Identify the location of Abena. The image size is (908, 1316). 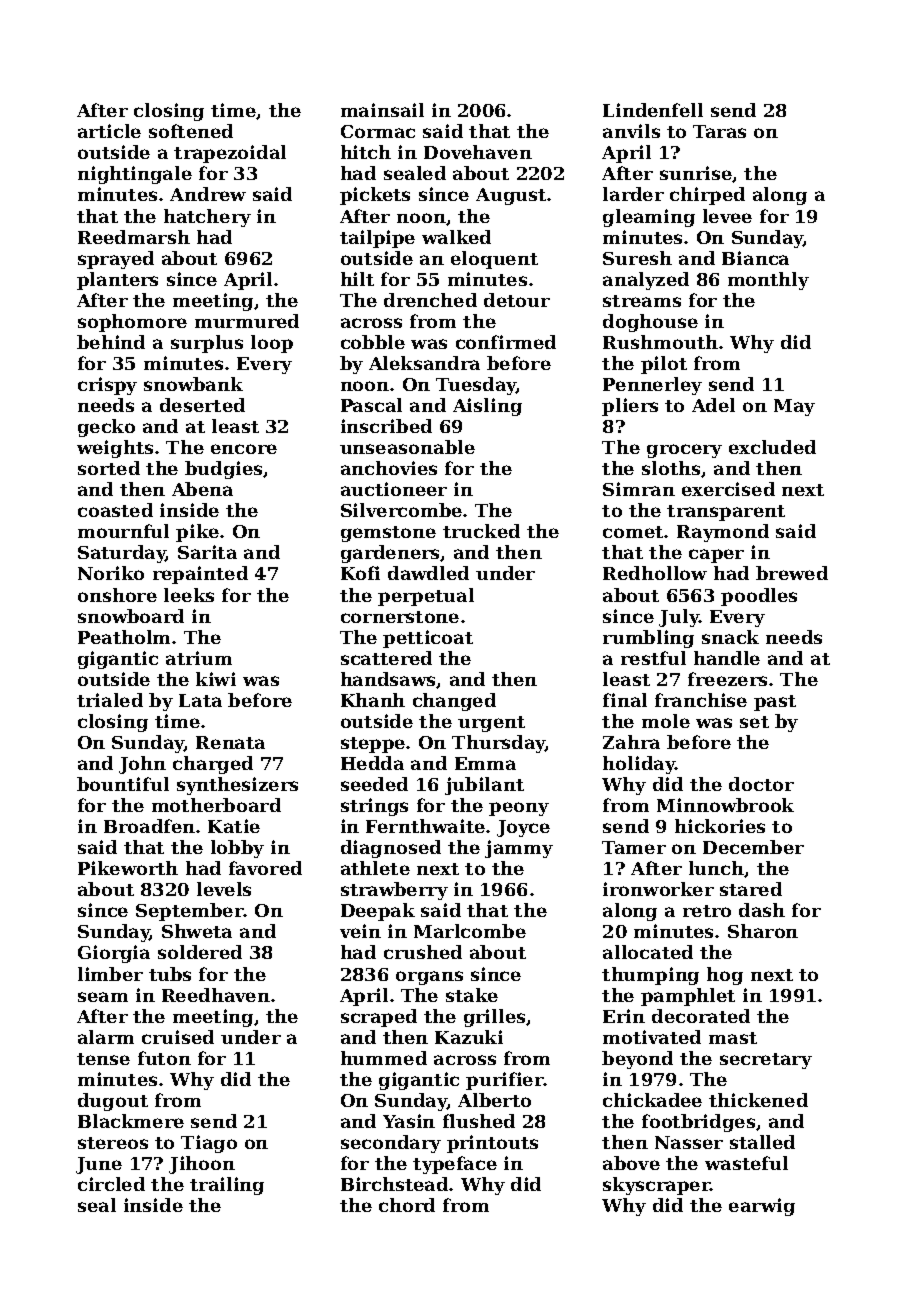
(202, 489).
